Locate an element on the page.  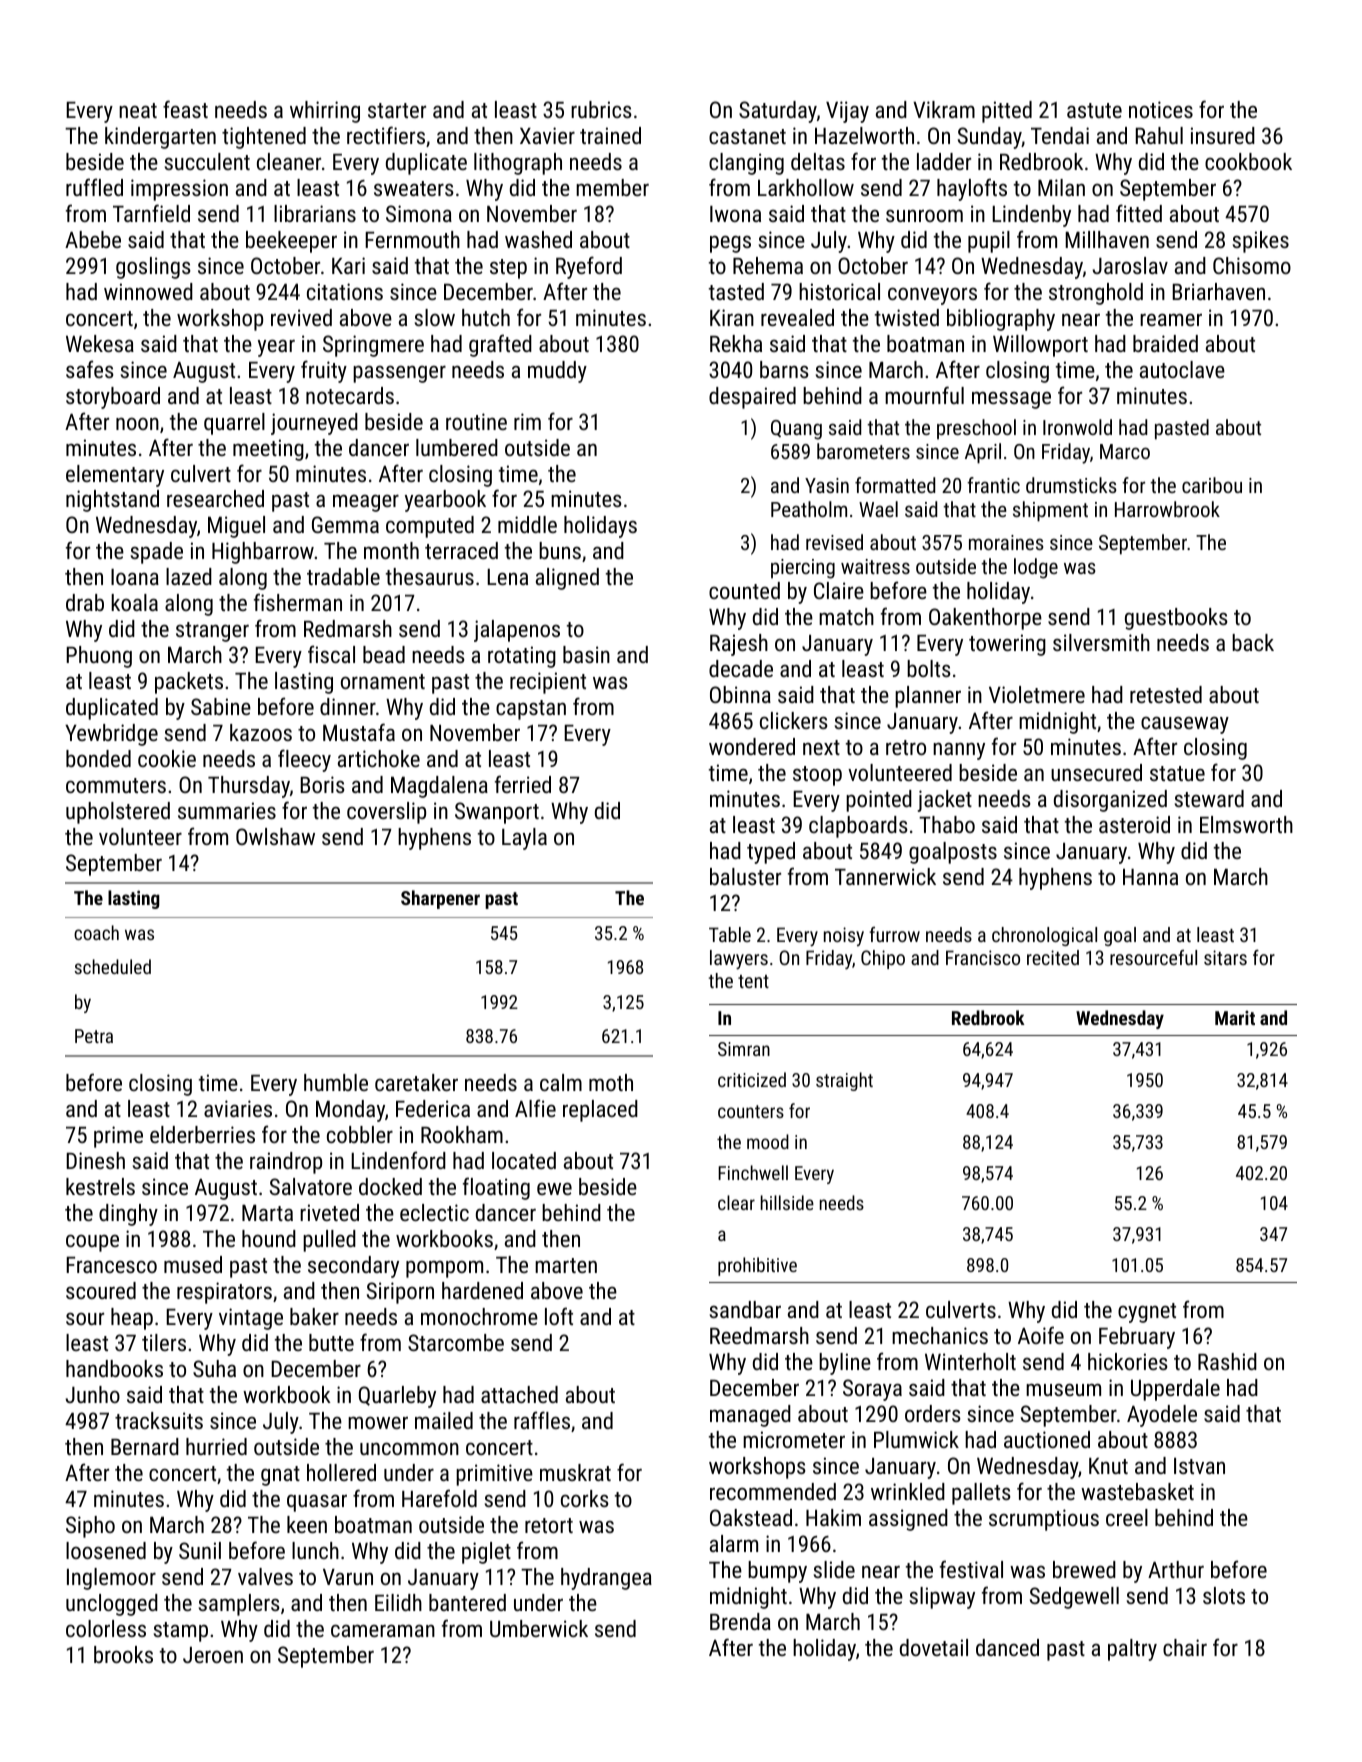
Suha is located at coordinates (214, 1368).
